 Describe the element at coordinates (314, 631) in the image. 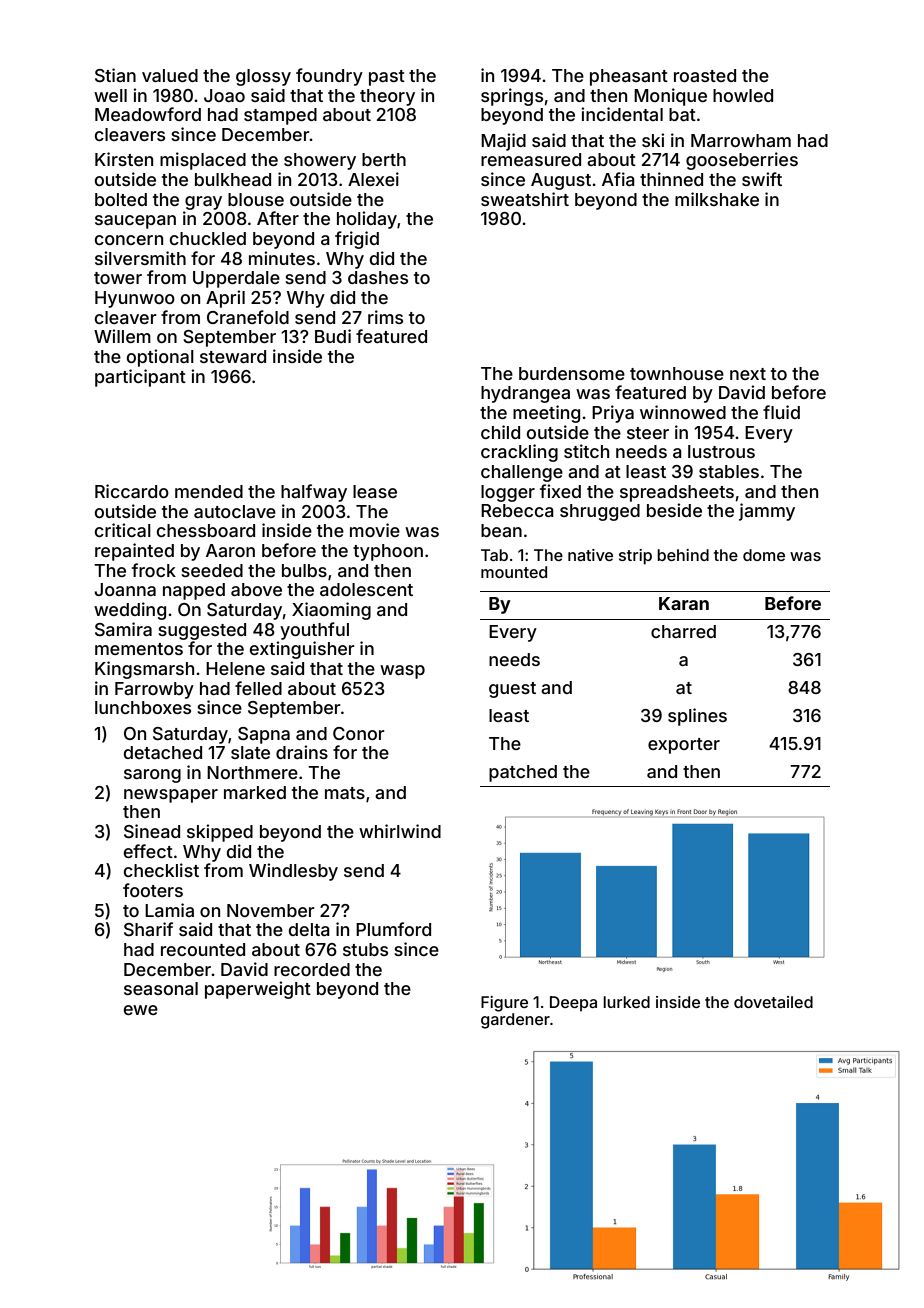

I see `youthful` at that location.
